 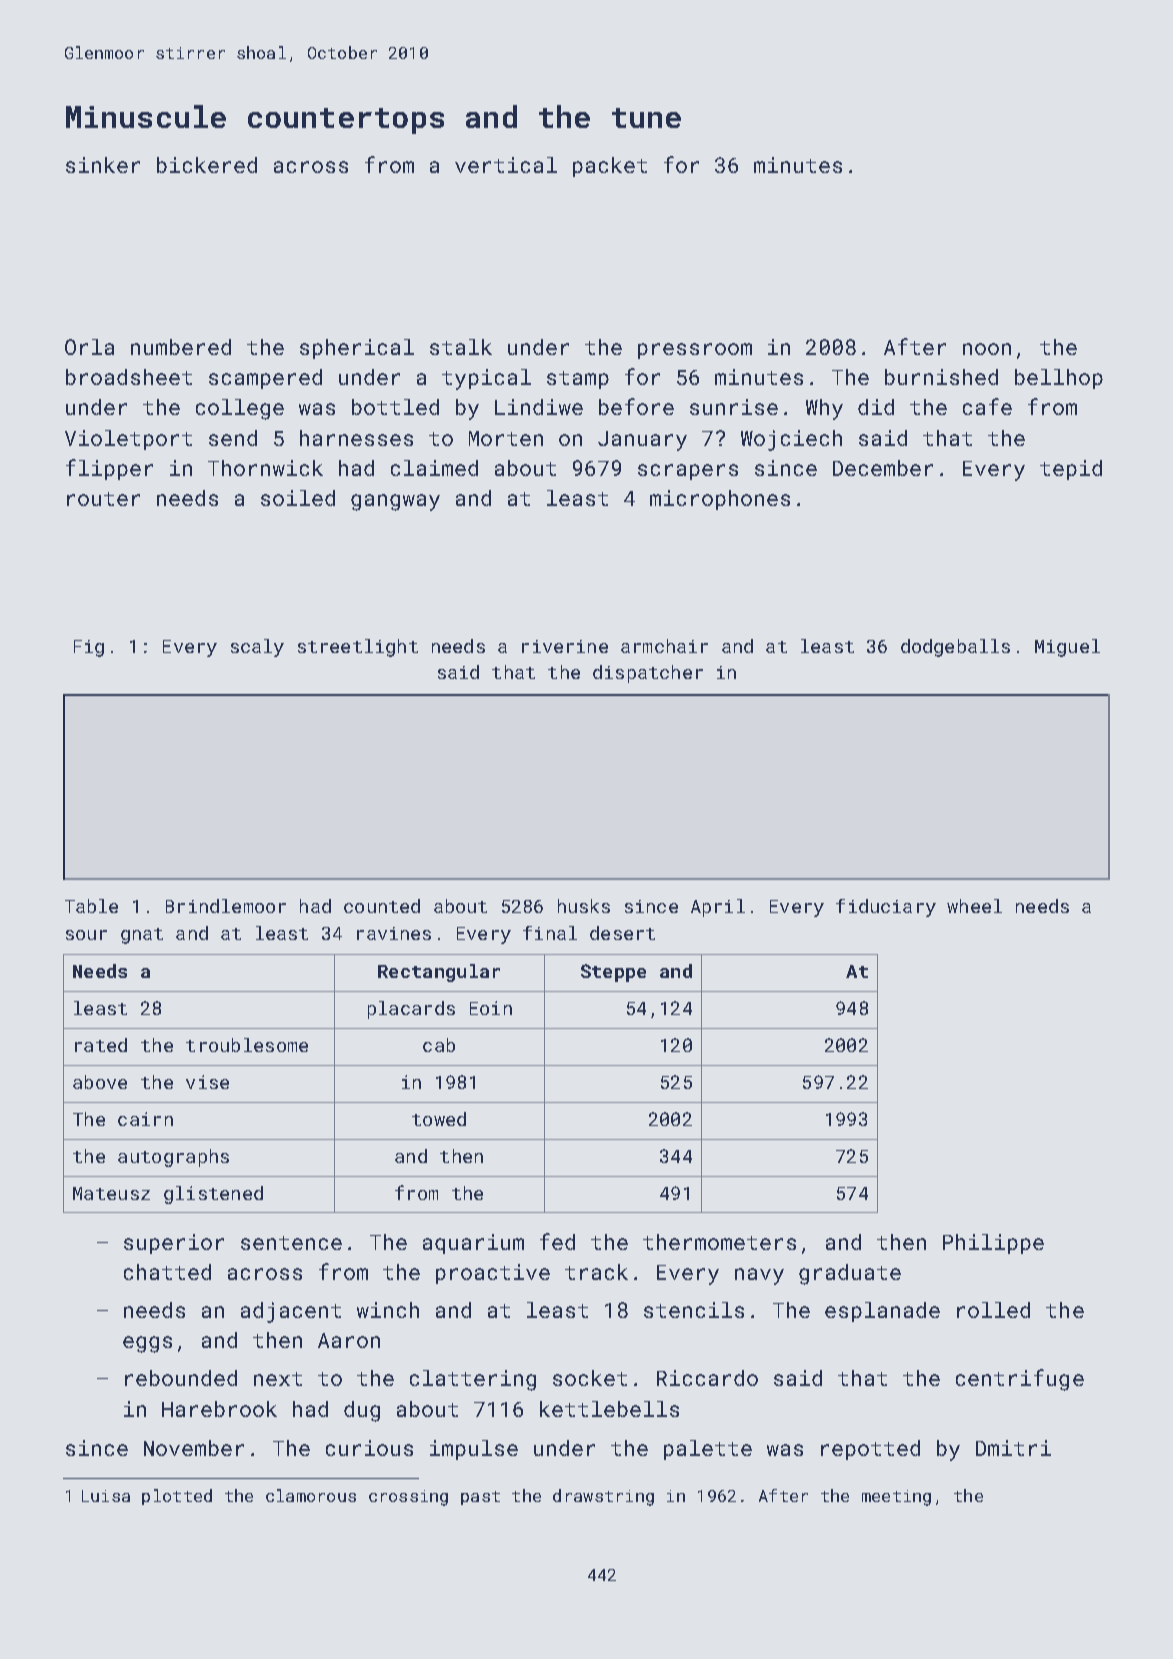 I want to click on Fig, so click(x=89, y=648).
